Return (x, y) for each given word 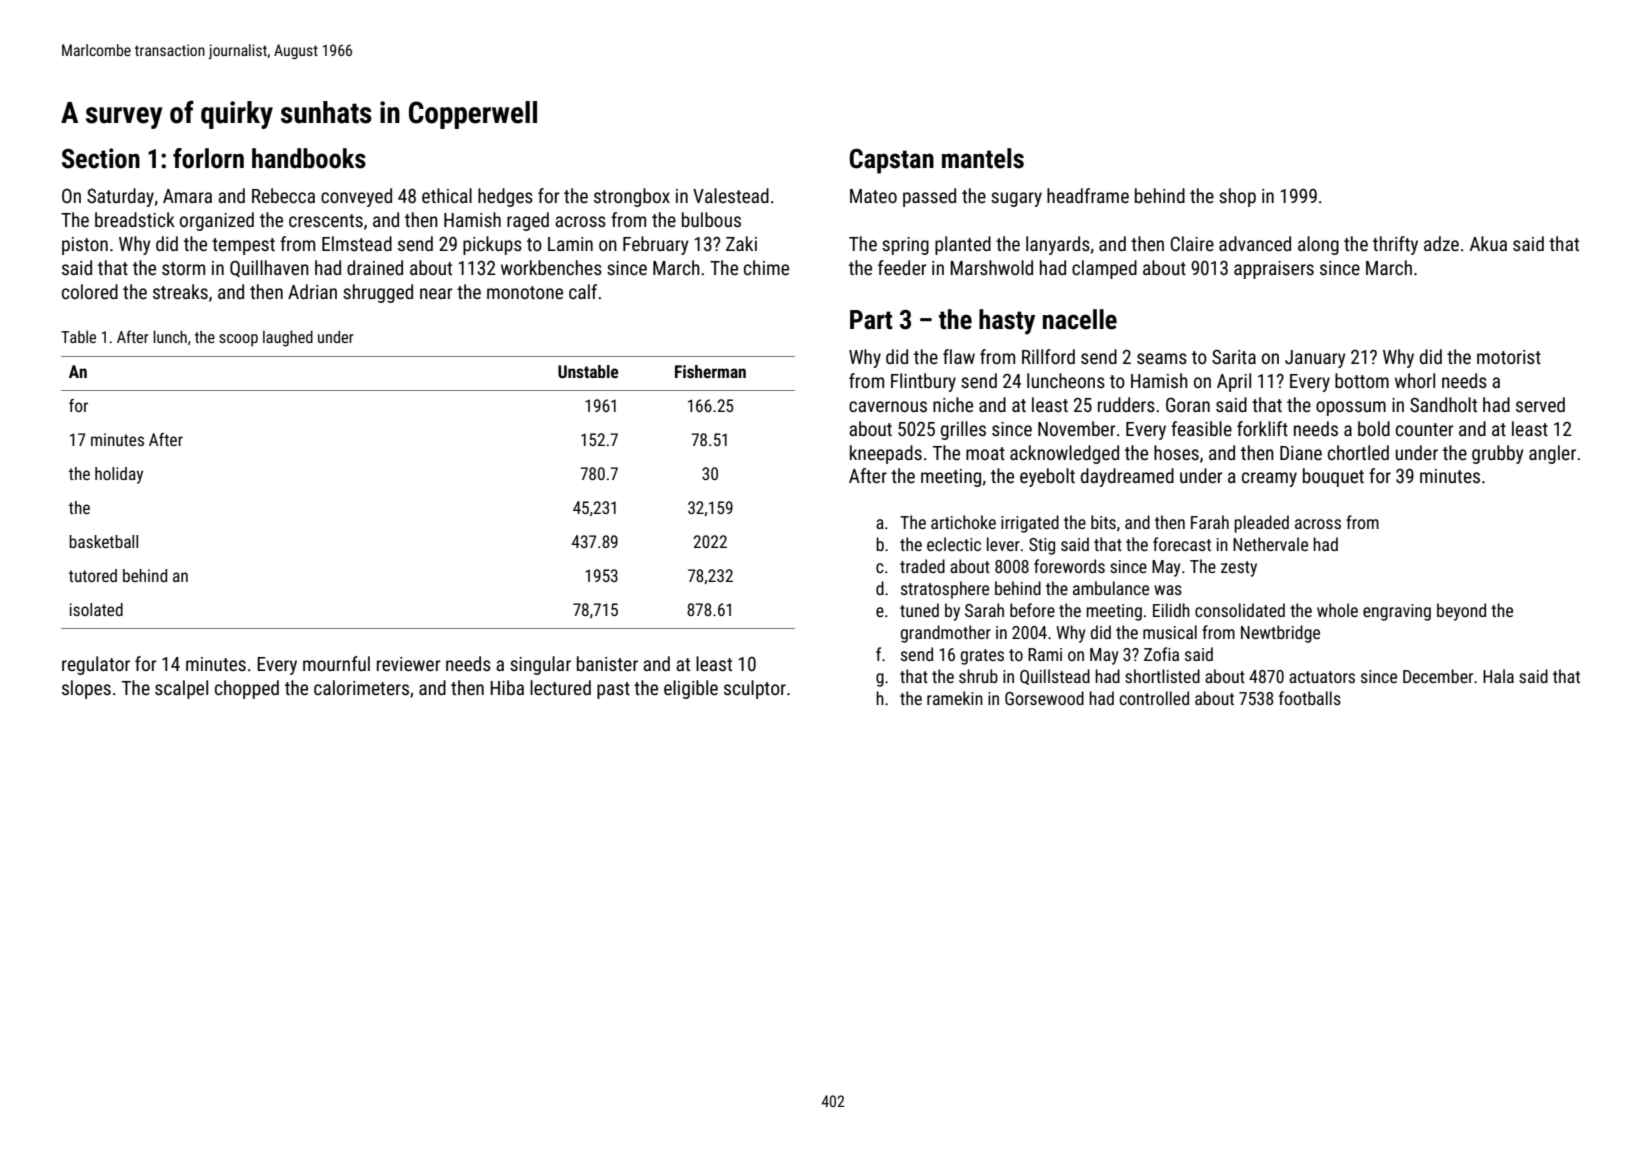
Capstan (892, 161)
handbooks (309, 158)
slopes (86, 689)
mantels (983, 158)
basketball (103, 541)
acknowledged (1064, 454)
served (1540, 404)
